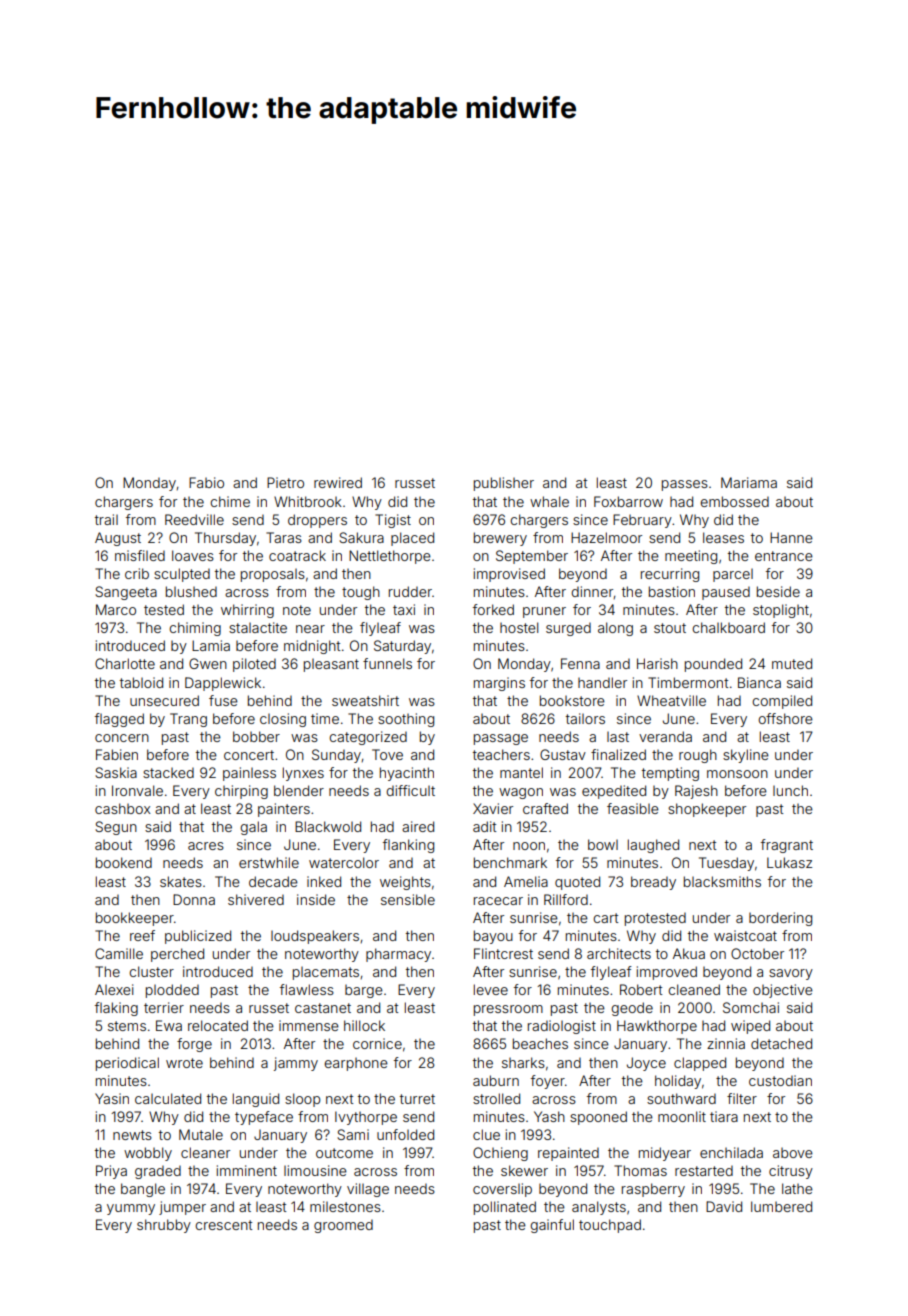 This screenshot has height=1316, width=908. Describe the element at coordinates (493, 808) in the screenshot. I see `Xavier` at that location.
